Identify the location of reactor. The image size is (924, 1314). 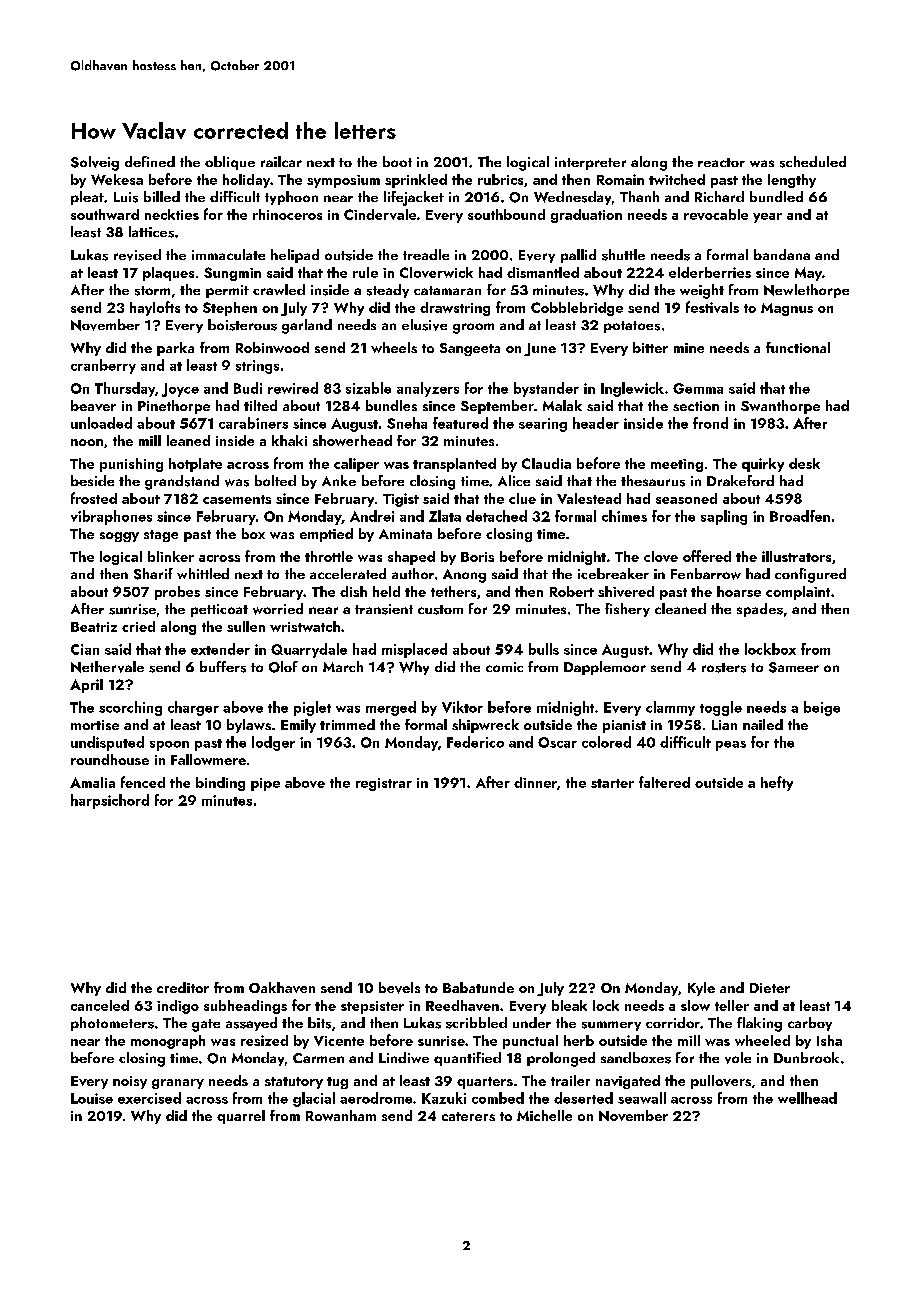
(721, 162).
